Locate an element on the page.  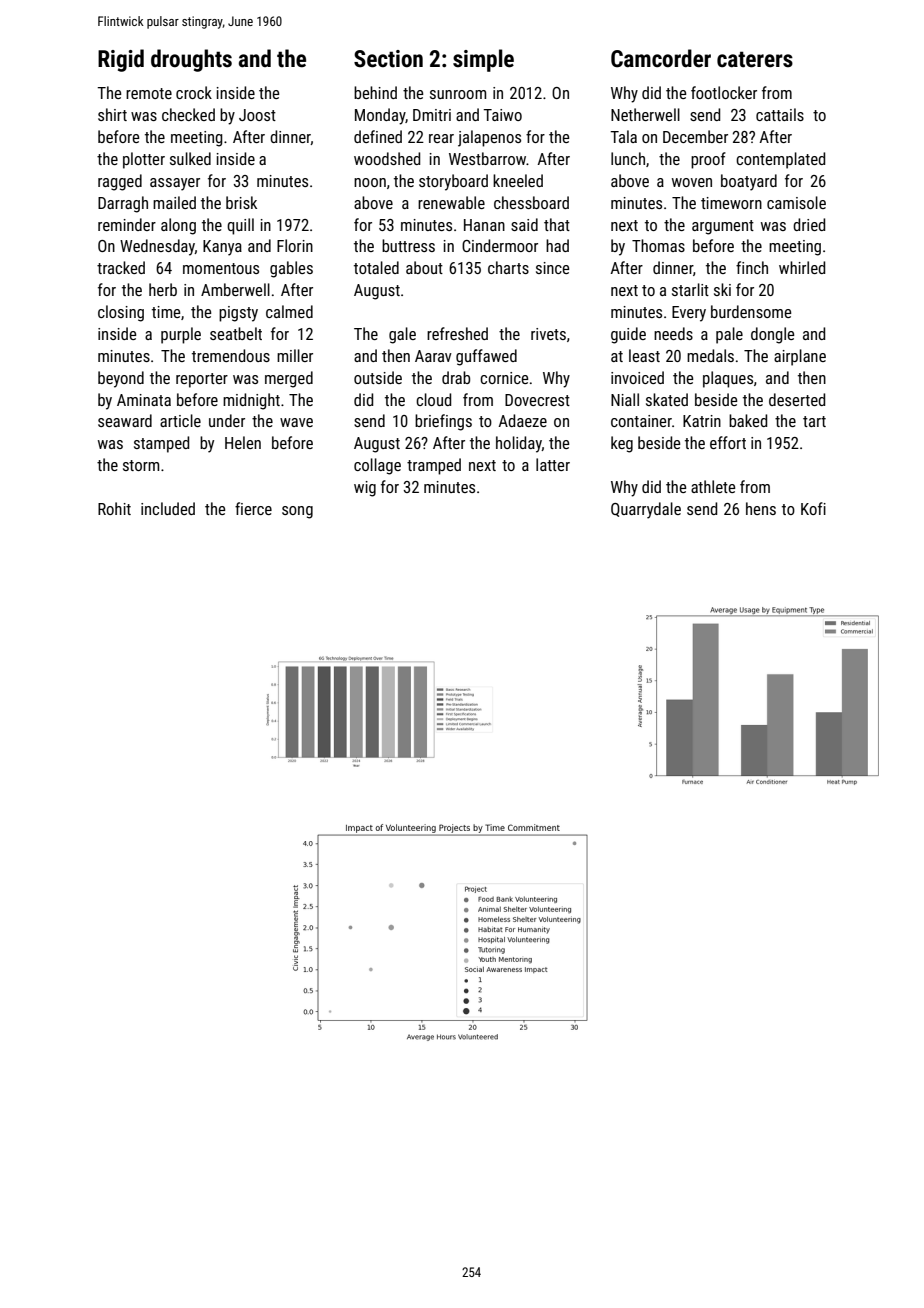
caterers is located at coordinates (755, 59).
